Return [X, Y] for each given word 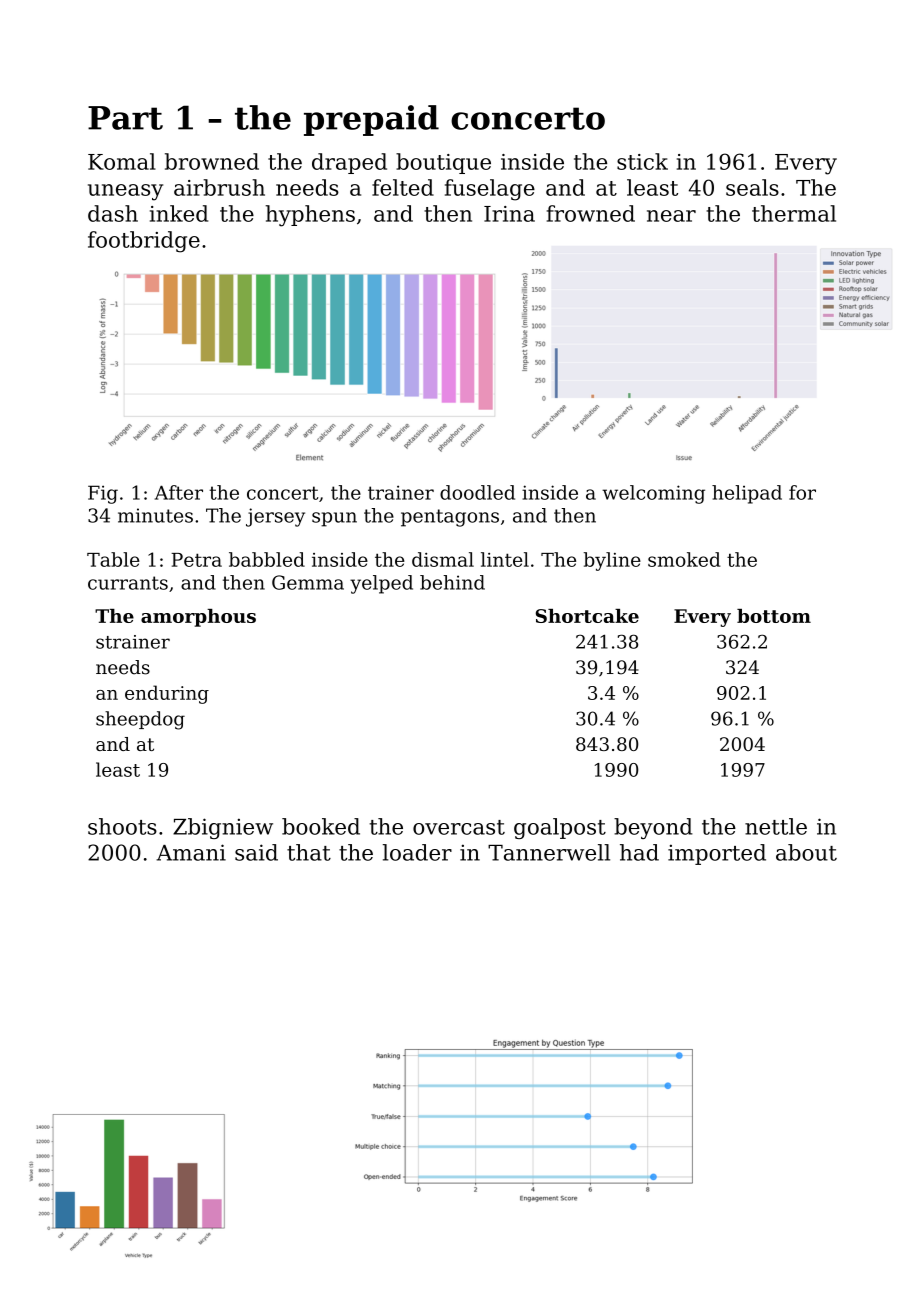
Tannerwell [549, 852]
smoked [684, 559]
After [179, 492]
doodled [477, 492]
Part [125, 118]
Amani [191, 852]
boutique [443, 163]
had [639, 852]
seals [752, 187]
